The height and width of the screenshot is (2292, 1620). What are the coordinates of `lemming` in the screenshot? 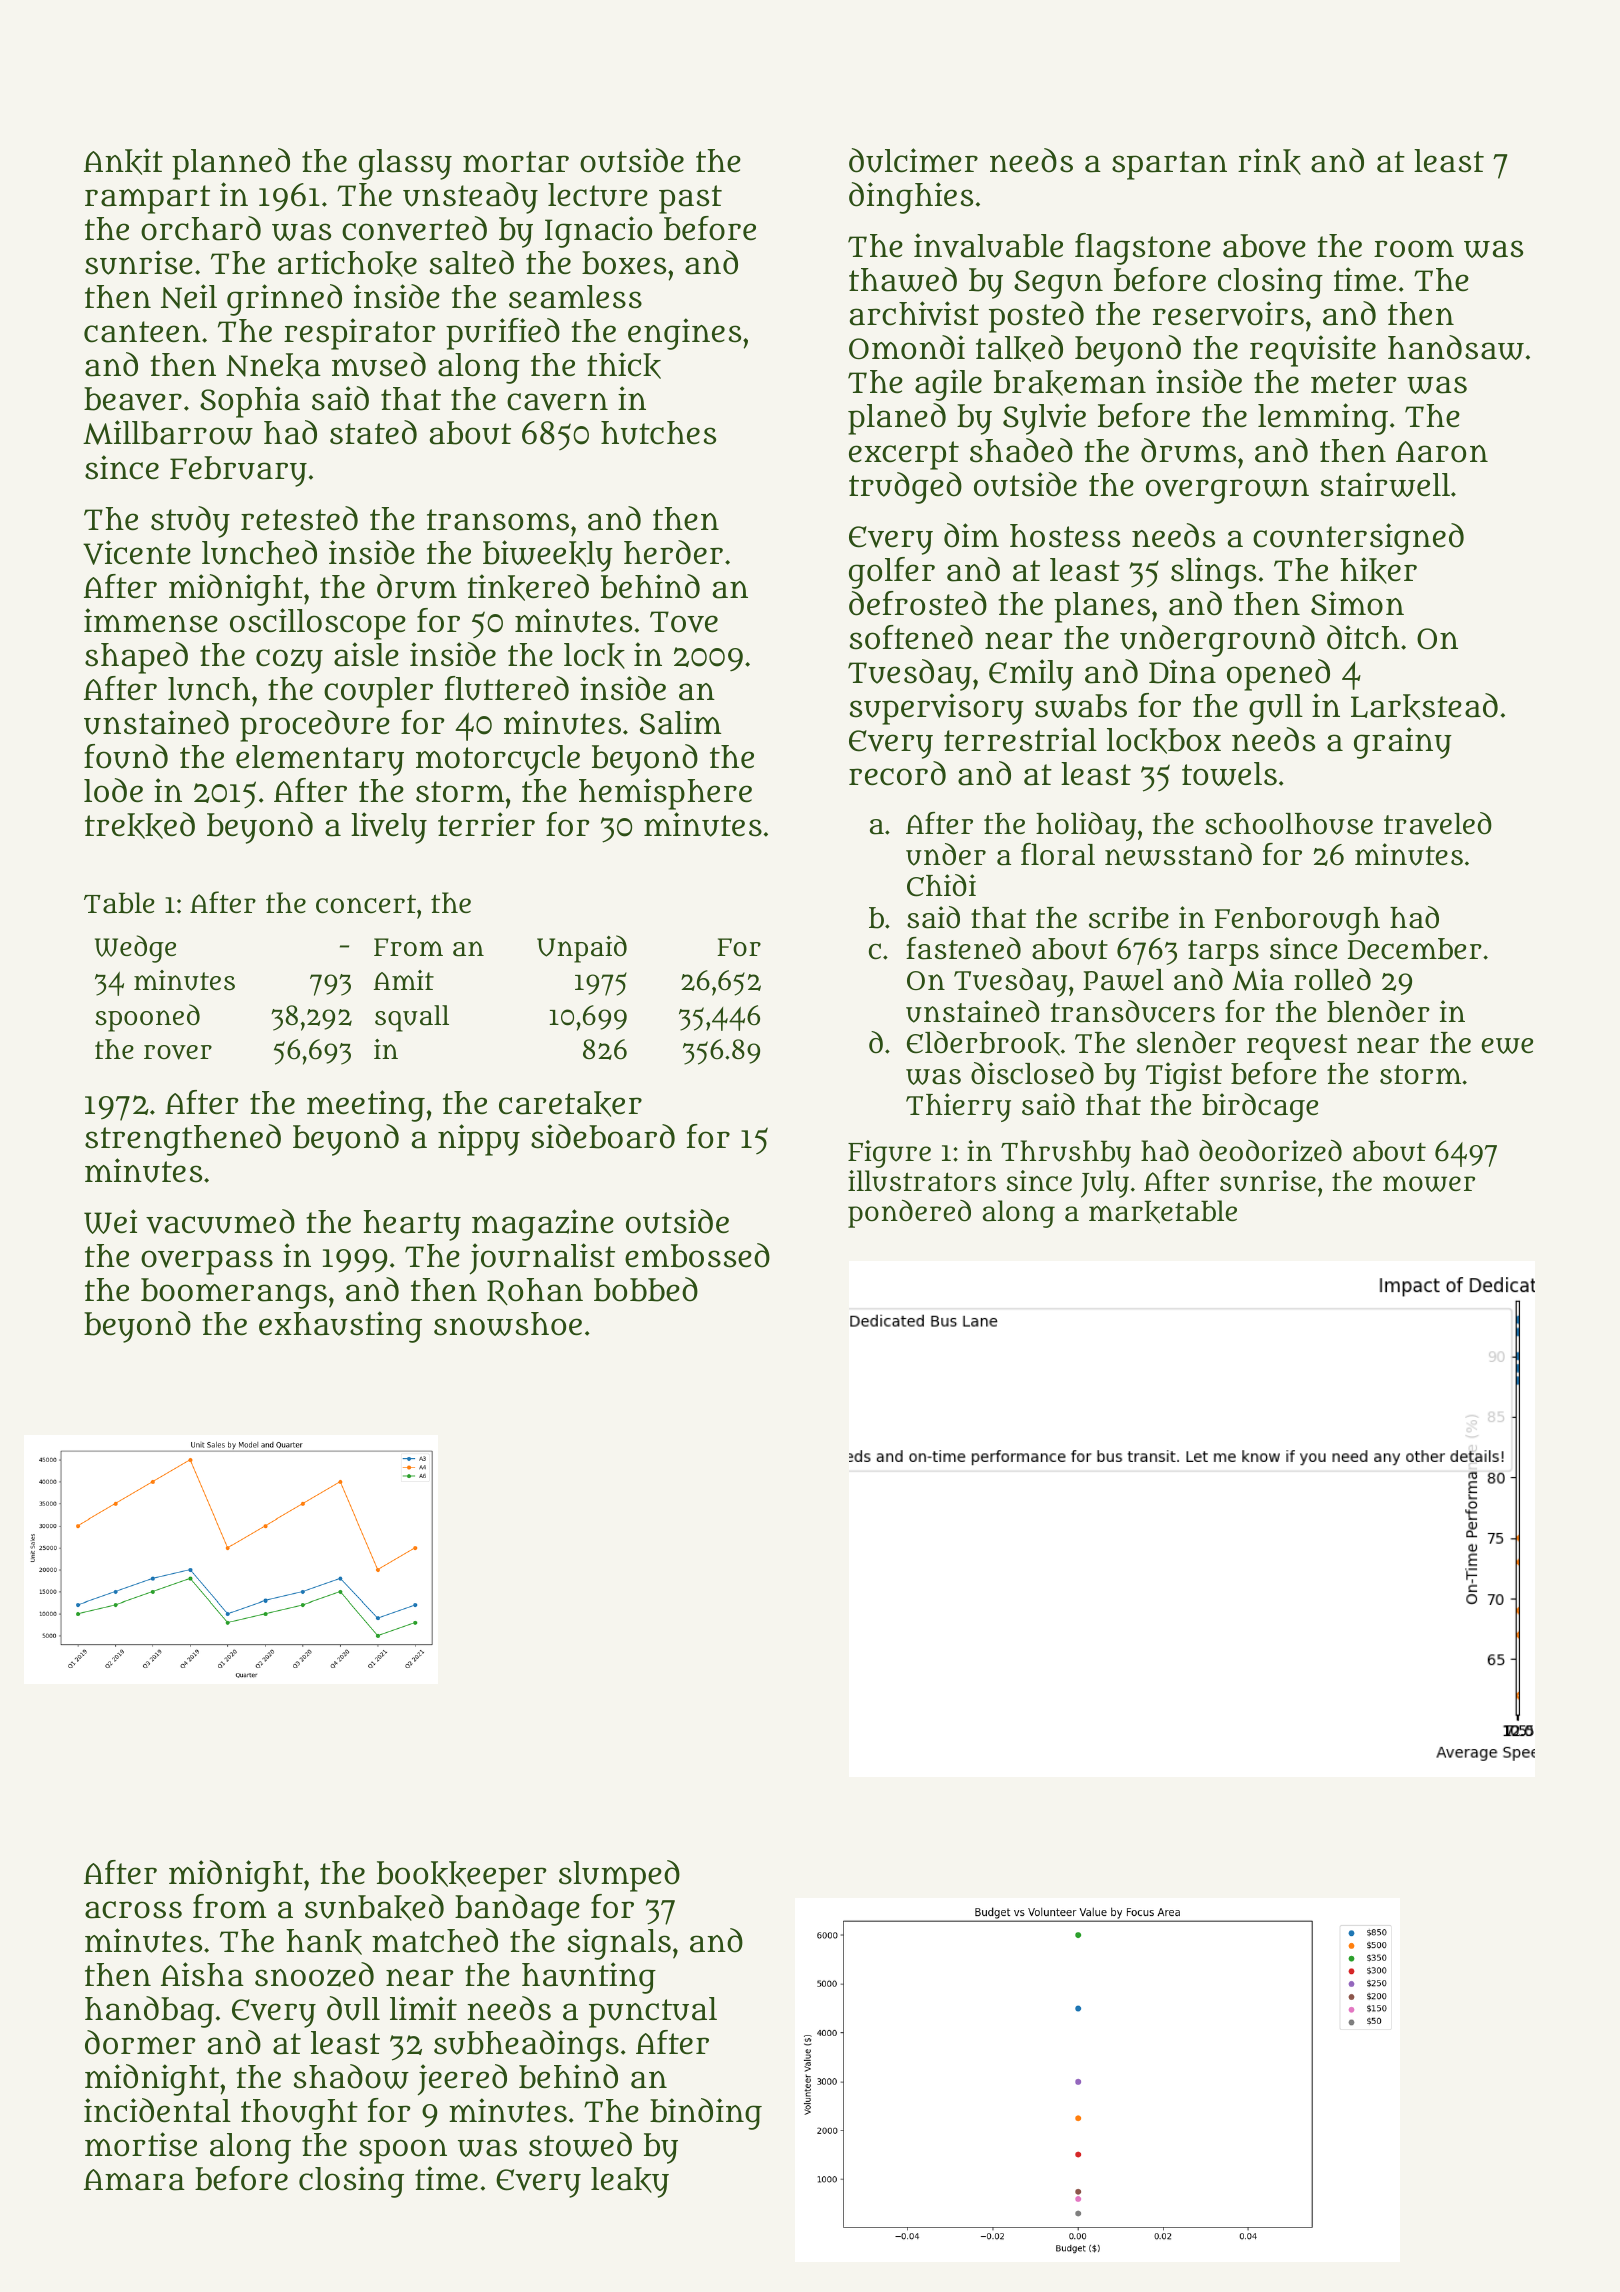 It's located at (1323, 419).
